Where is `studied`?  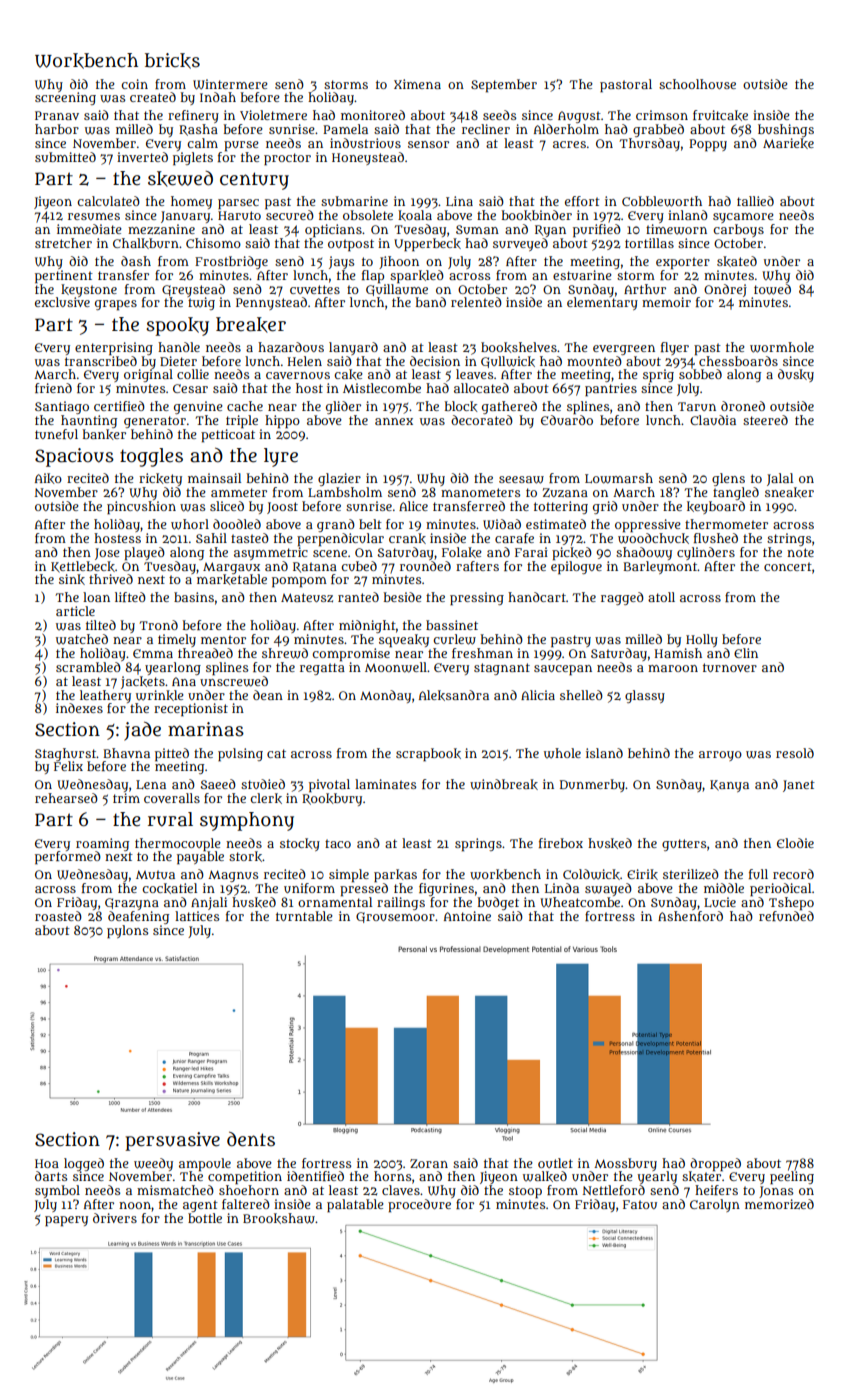
studied is located at coordinates (263, 784).
